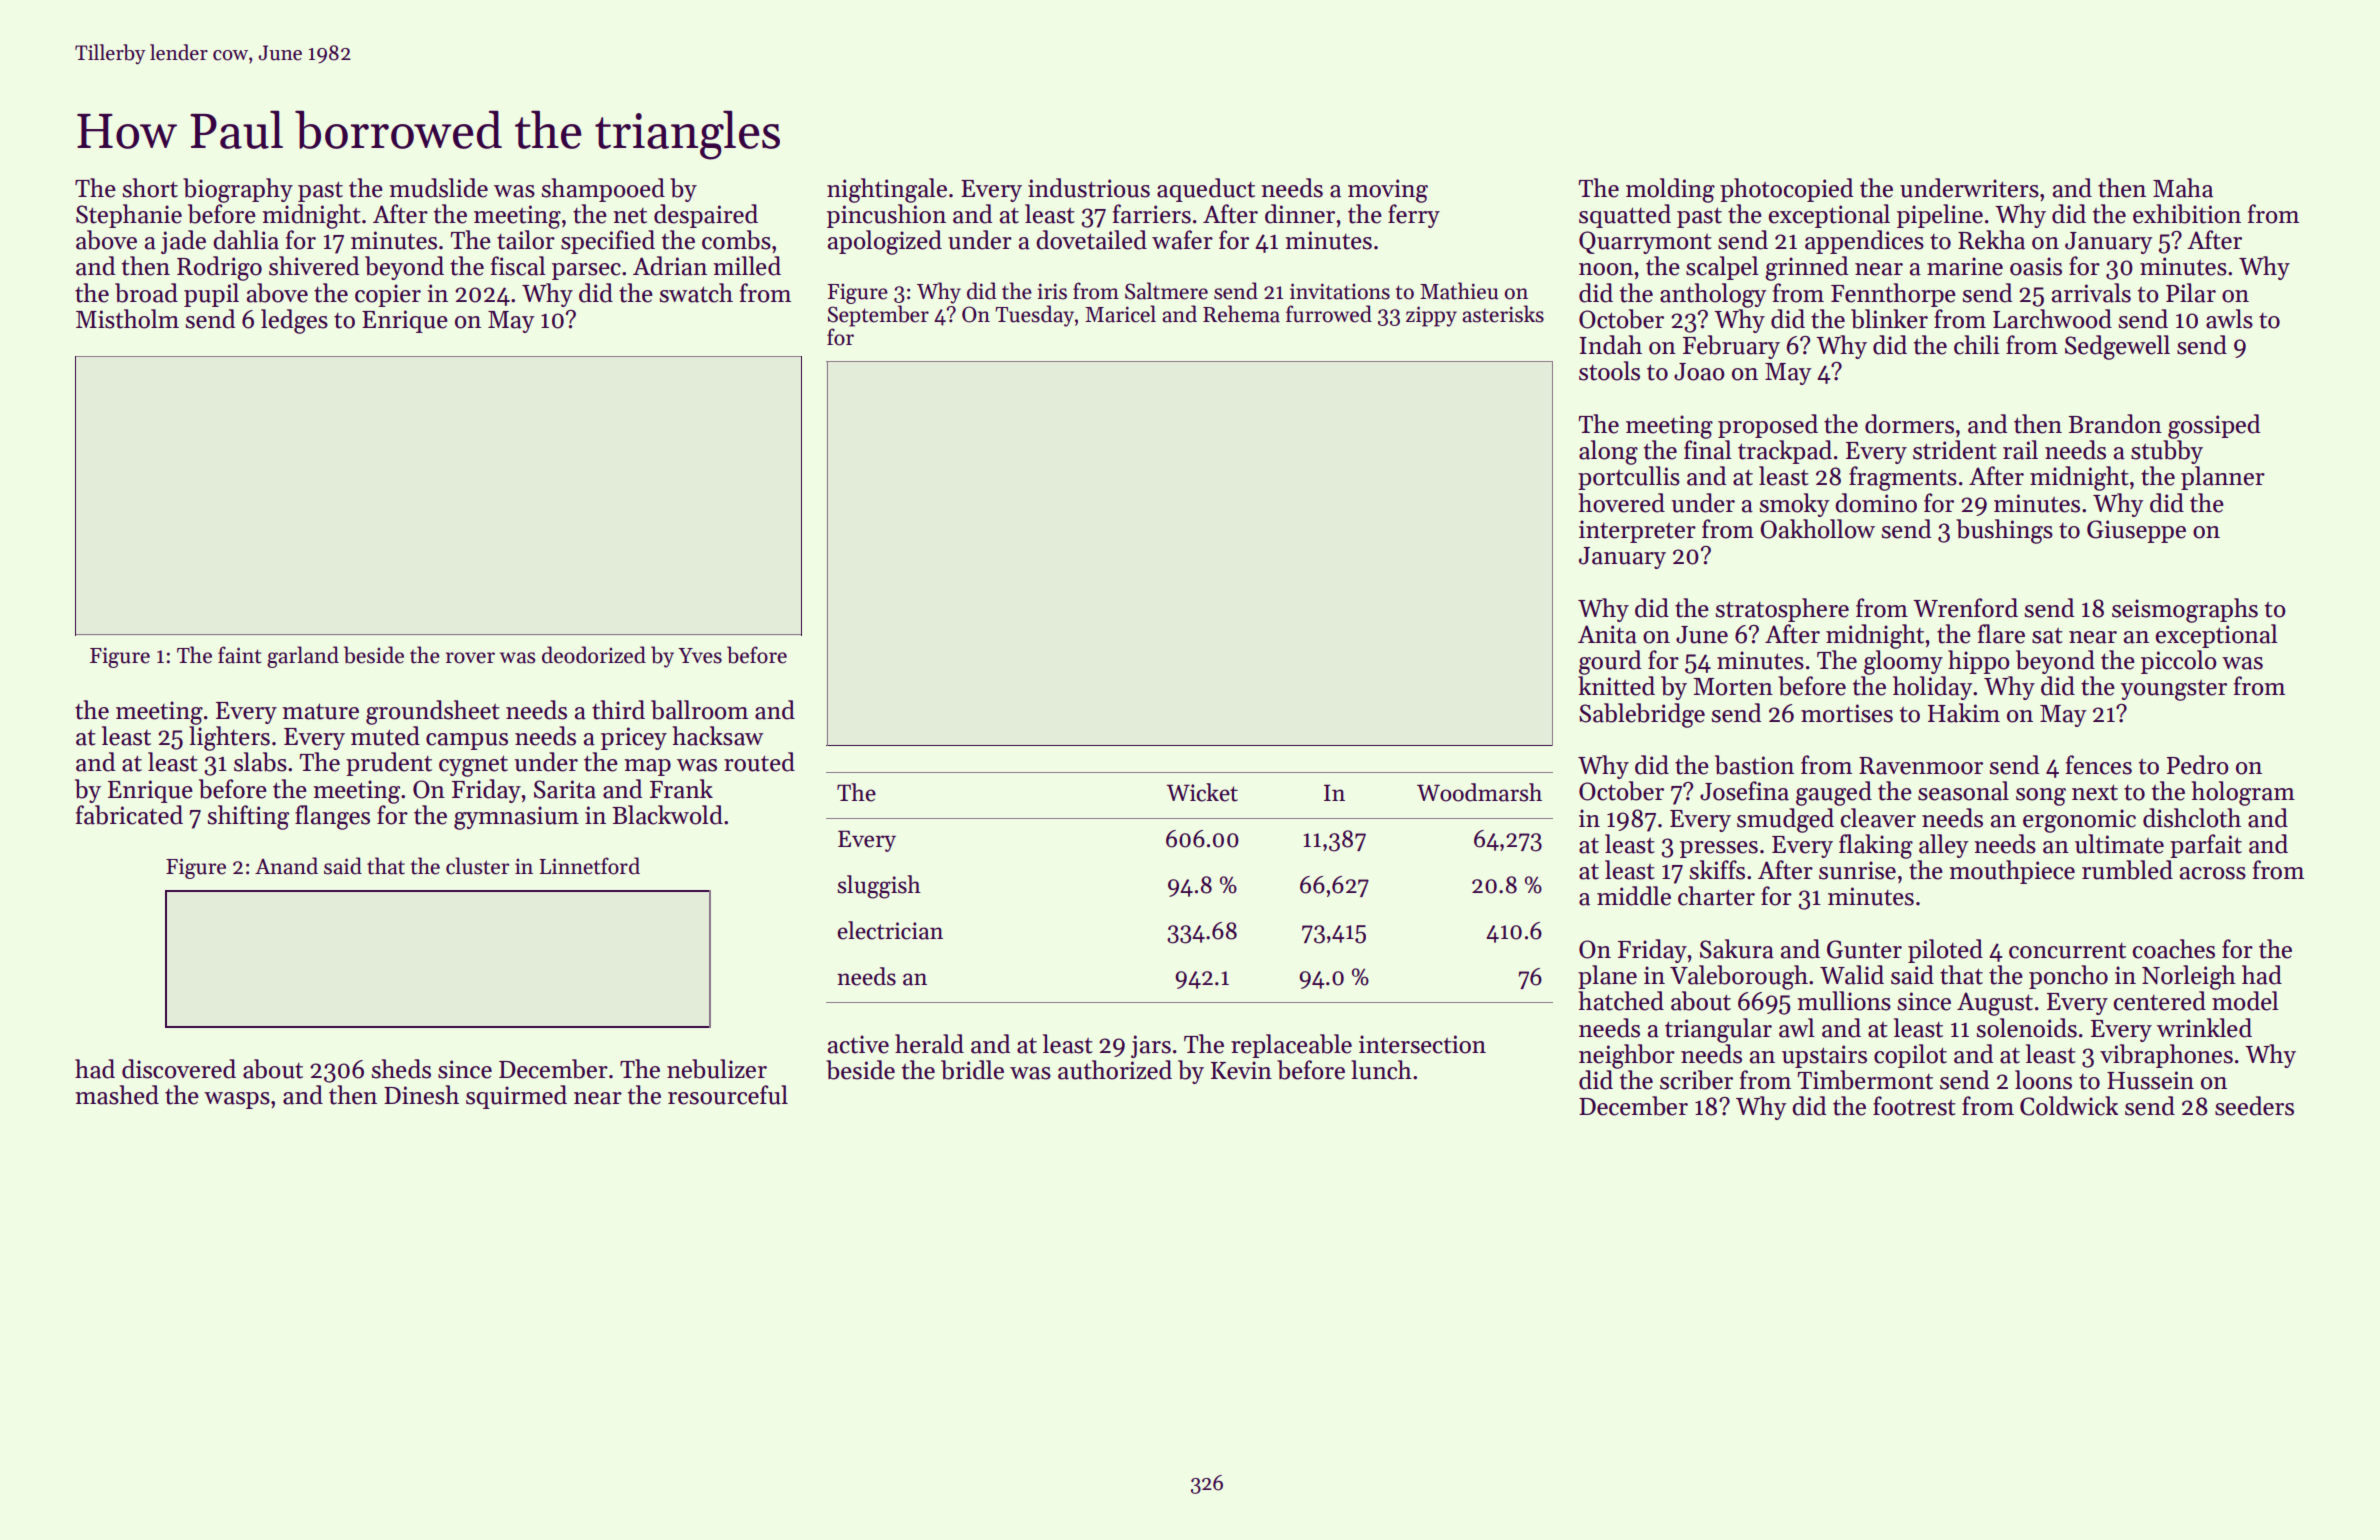 The height and width of the page is (1540, 2380). I want to click on youngster, so click(2174, 690).
